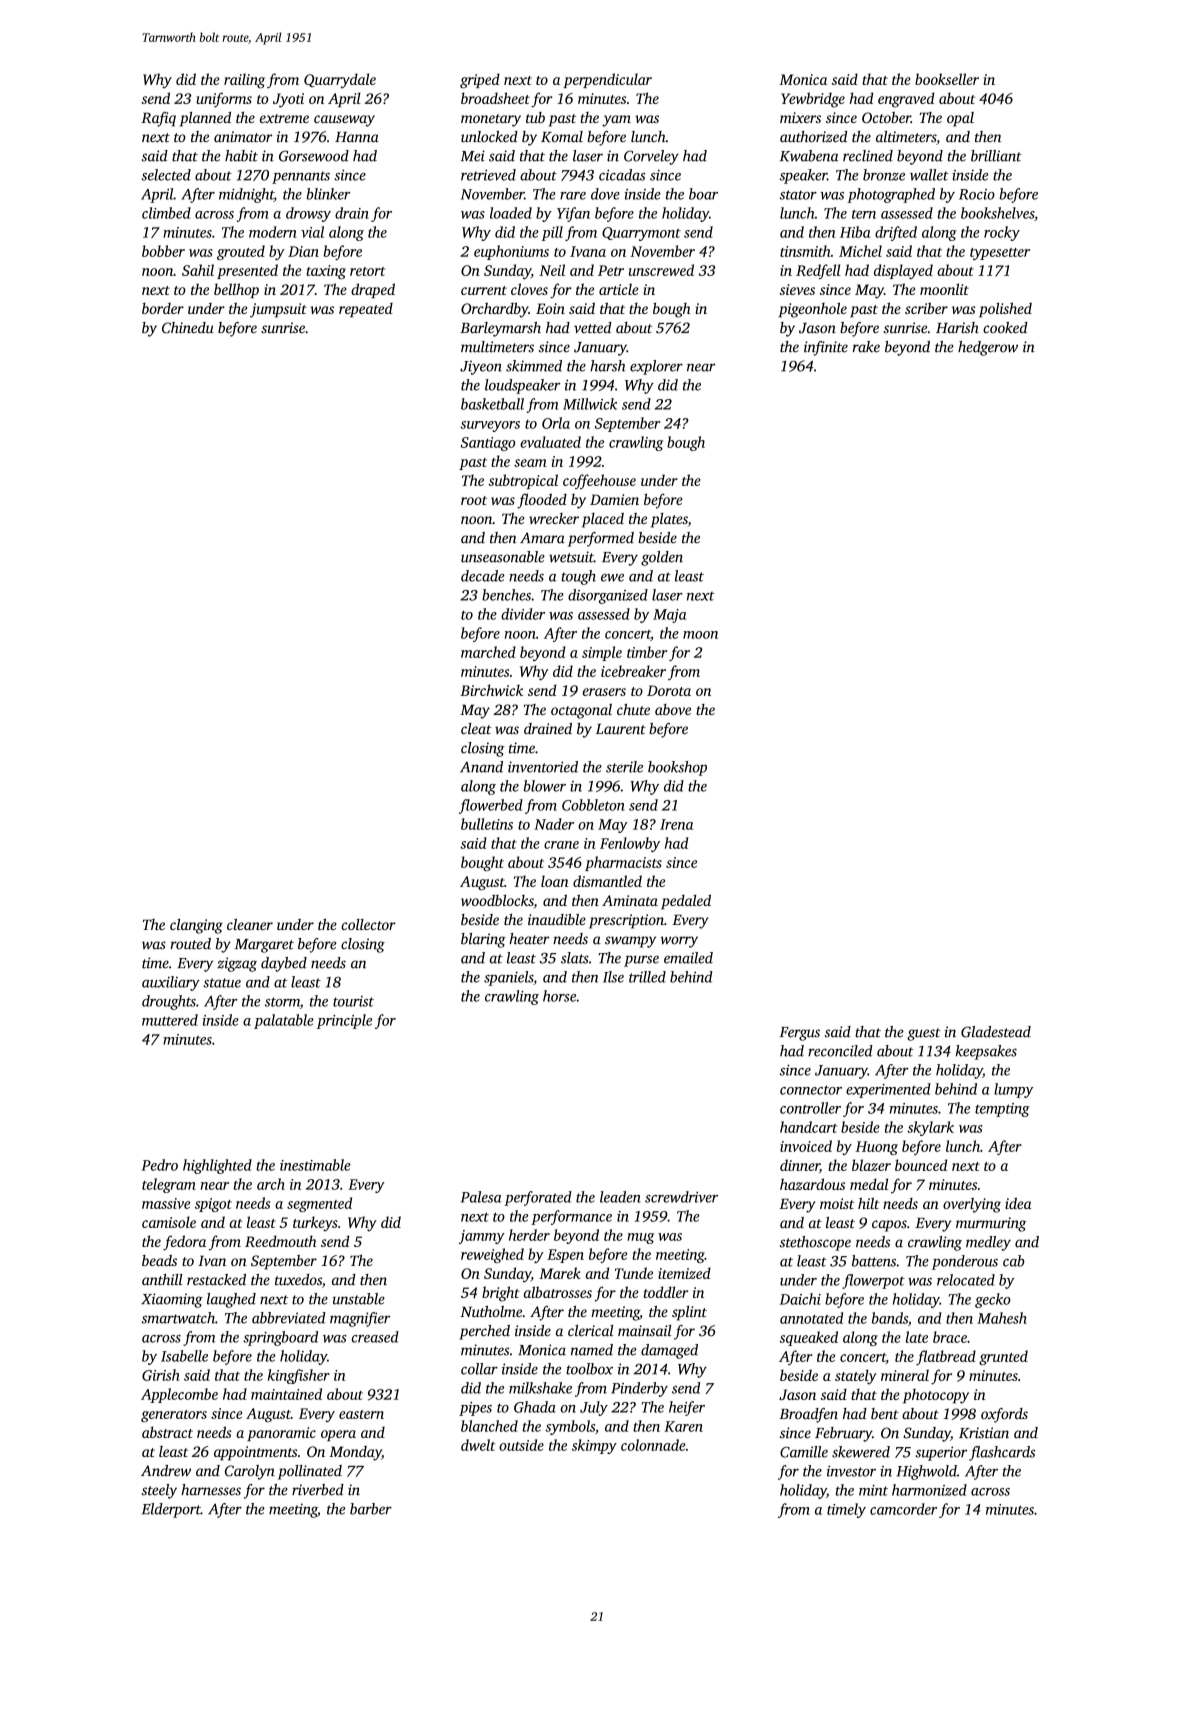 This page has width=1181, height=1711. Describe the element at coordinates (607, 80) in the page. I see `perpendicular` at that location.
